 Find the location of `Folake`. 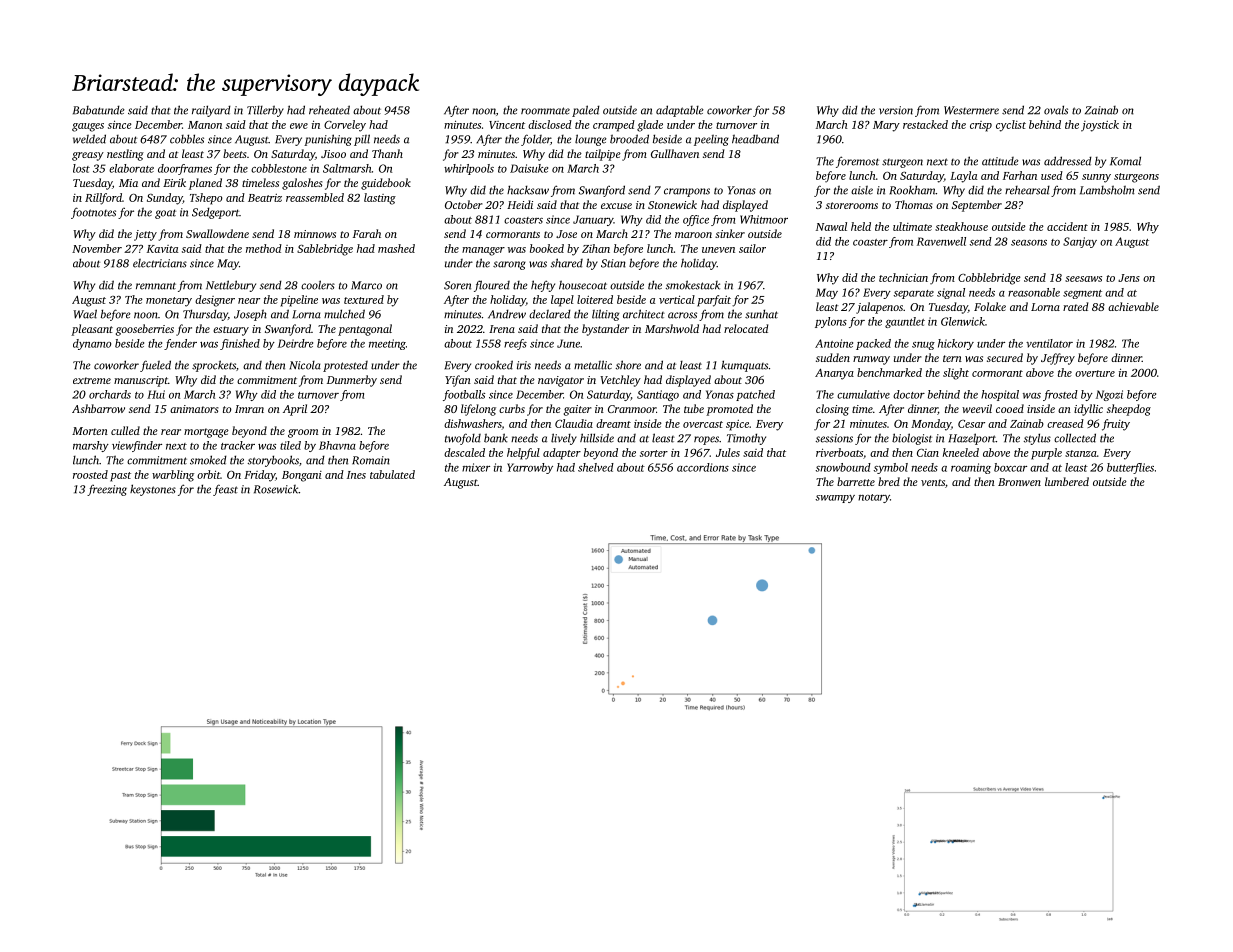

Folake is located at coordinates (990, 306).
